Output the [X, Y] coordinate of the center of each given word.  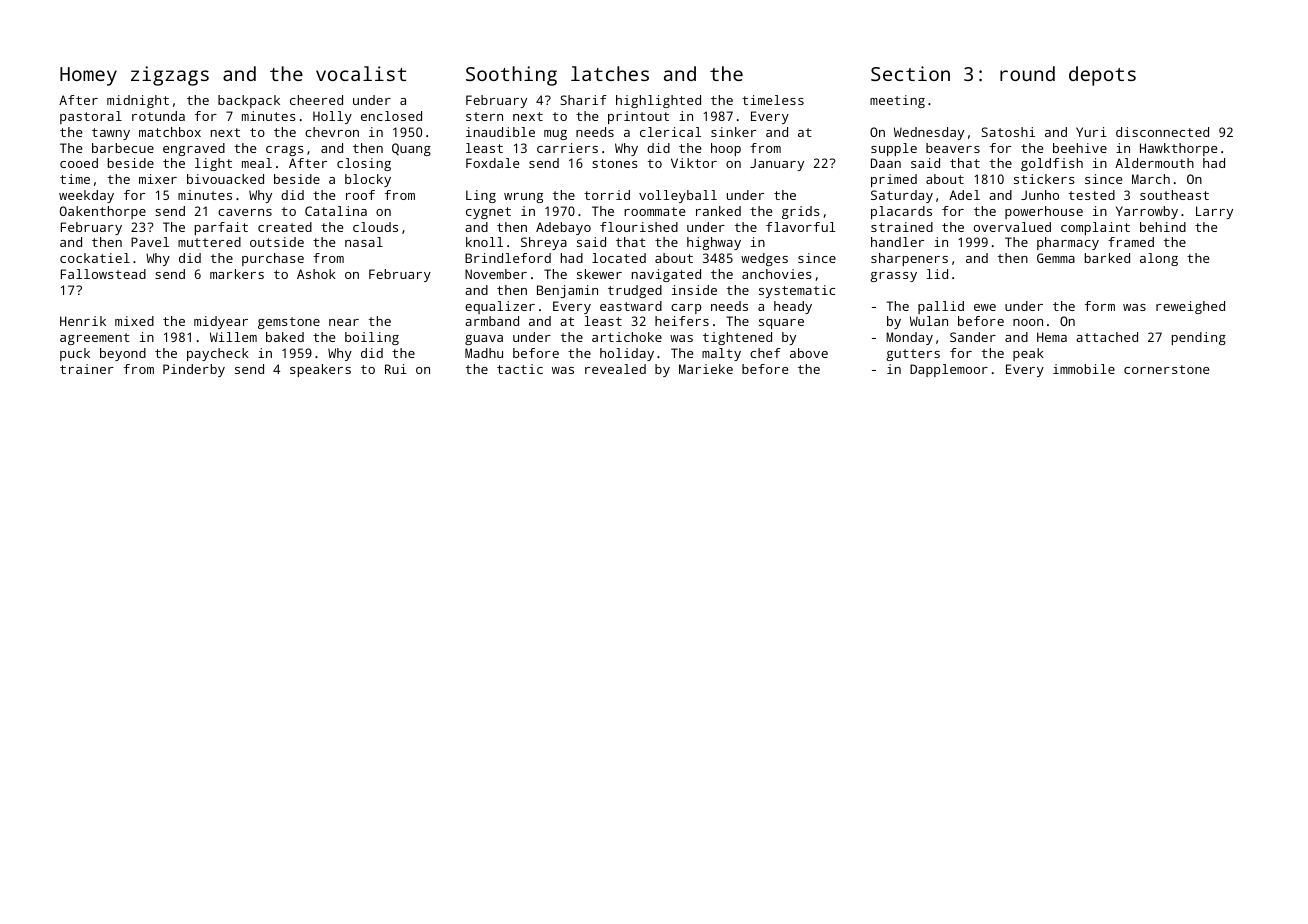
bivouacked [225, 179]
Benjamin [567, 291]
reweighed [1190, 307]
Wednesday [929, 133]
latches [610, 73]
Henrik [83, 321]
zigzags [170, 76]
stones [615, 163]
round [1027, 73]
